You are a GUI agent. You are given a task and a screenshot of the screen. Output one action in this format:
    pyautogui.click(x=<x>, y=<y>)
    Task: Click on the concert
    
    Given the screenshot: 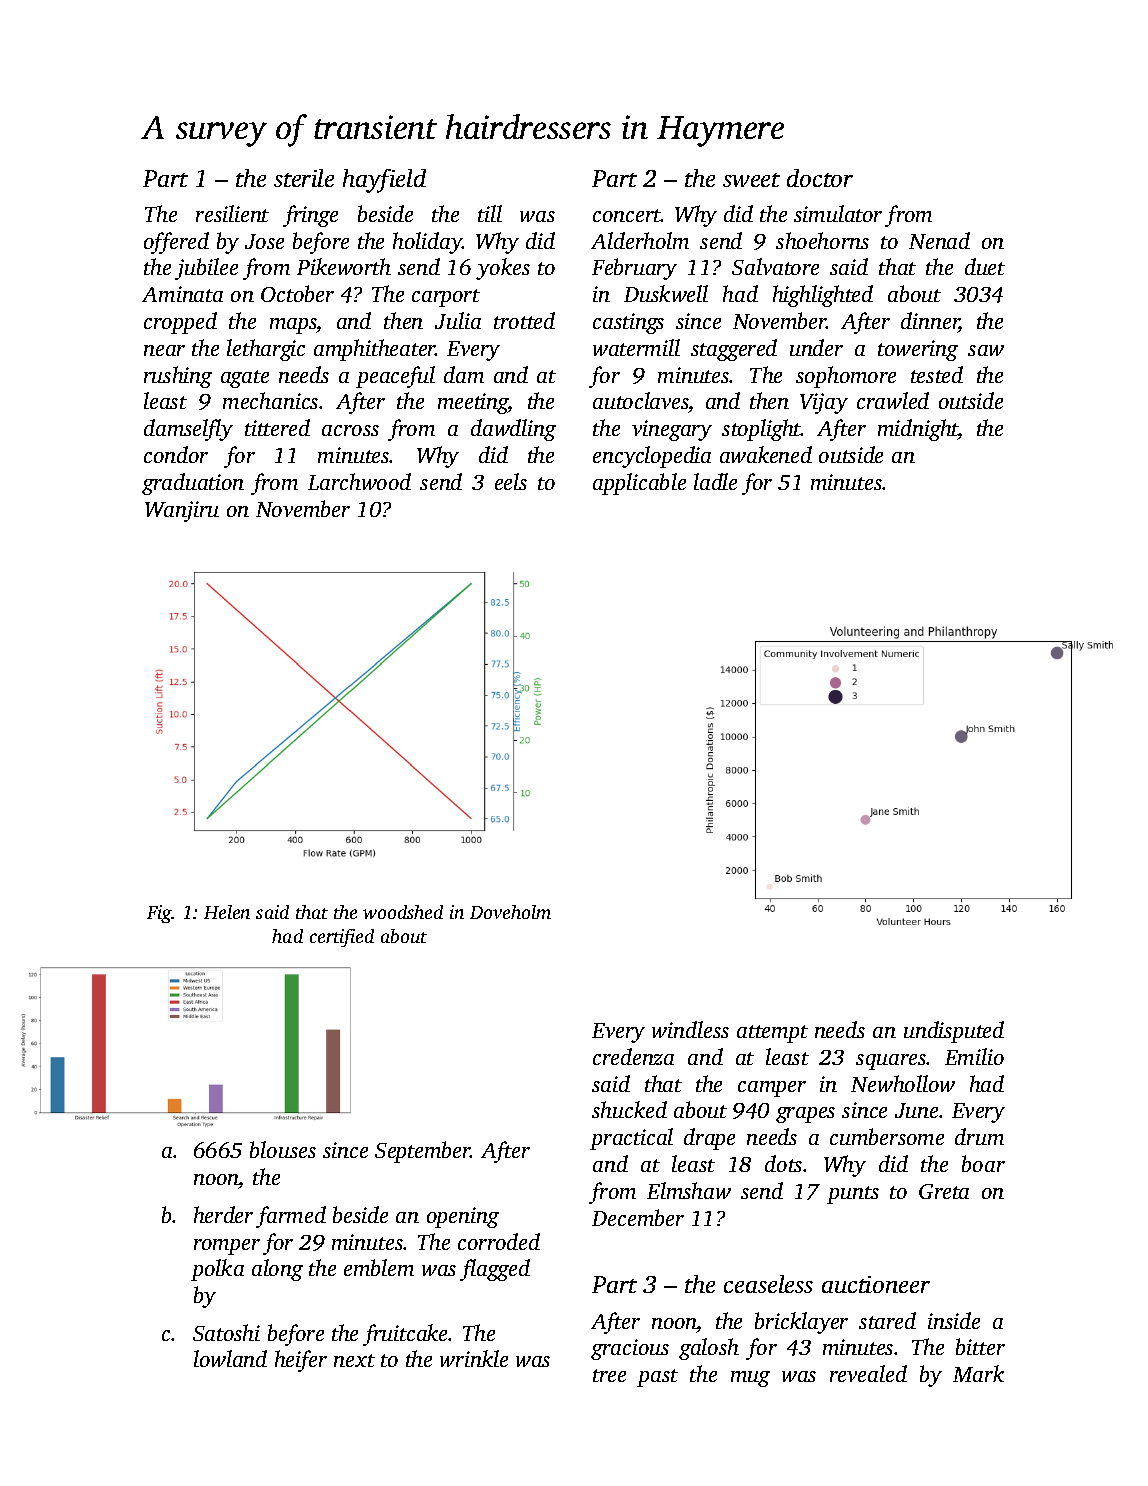 What is the action you would take?
    pyautogui.click(x=627, y=215)
